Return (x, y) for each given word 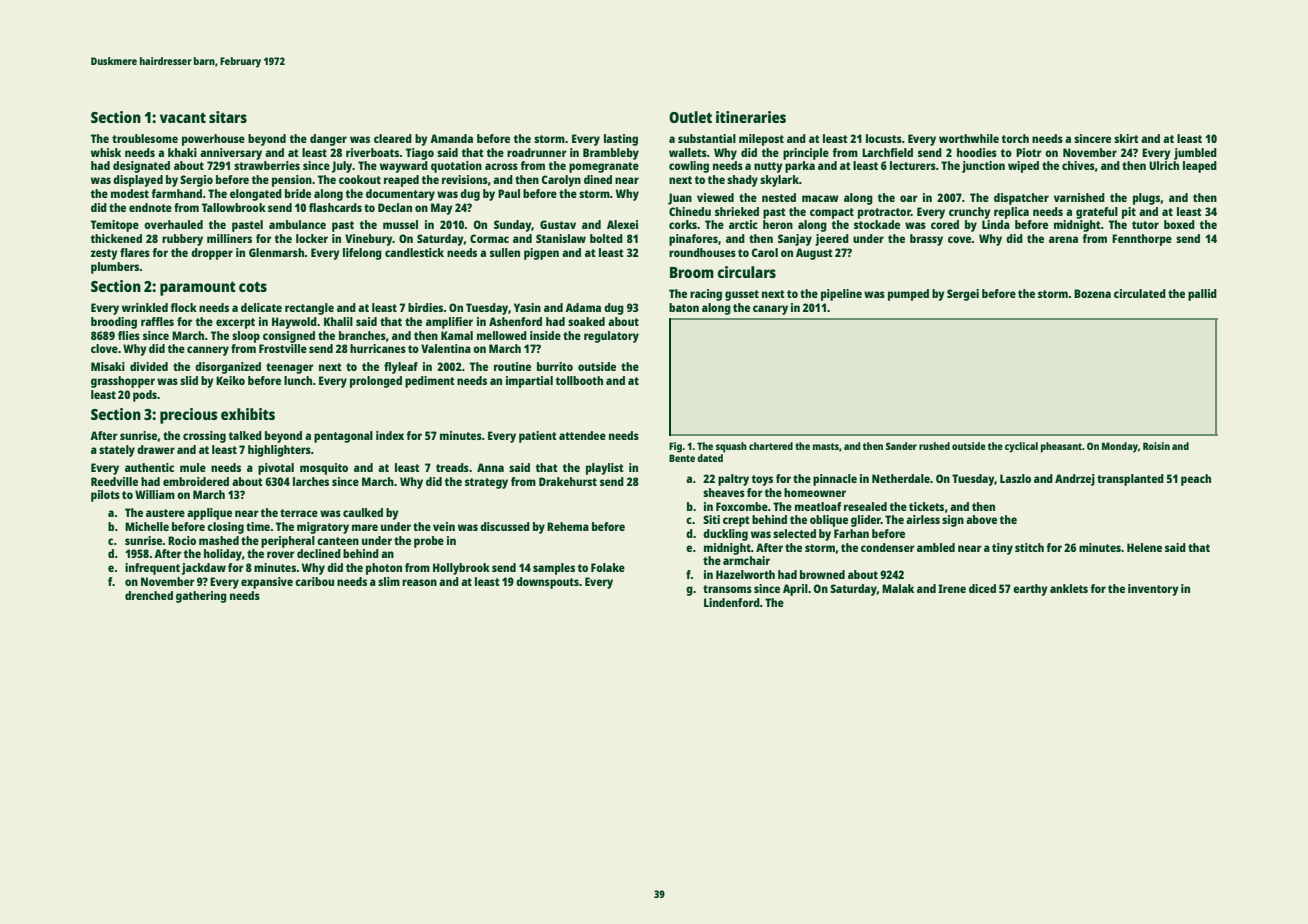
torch (1015, 138)
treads (452, 467)
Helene (1144, 547)
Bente (682, 458)
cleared (393, 138)
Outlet (690, 117)
